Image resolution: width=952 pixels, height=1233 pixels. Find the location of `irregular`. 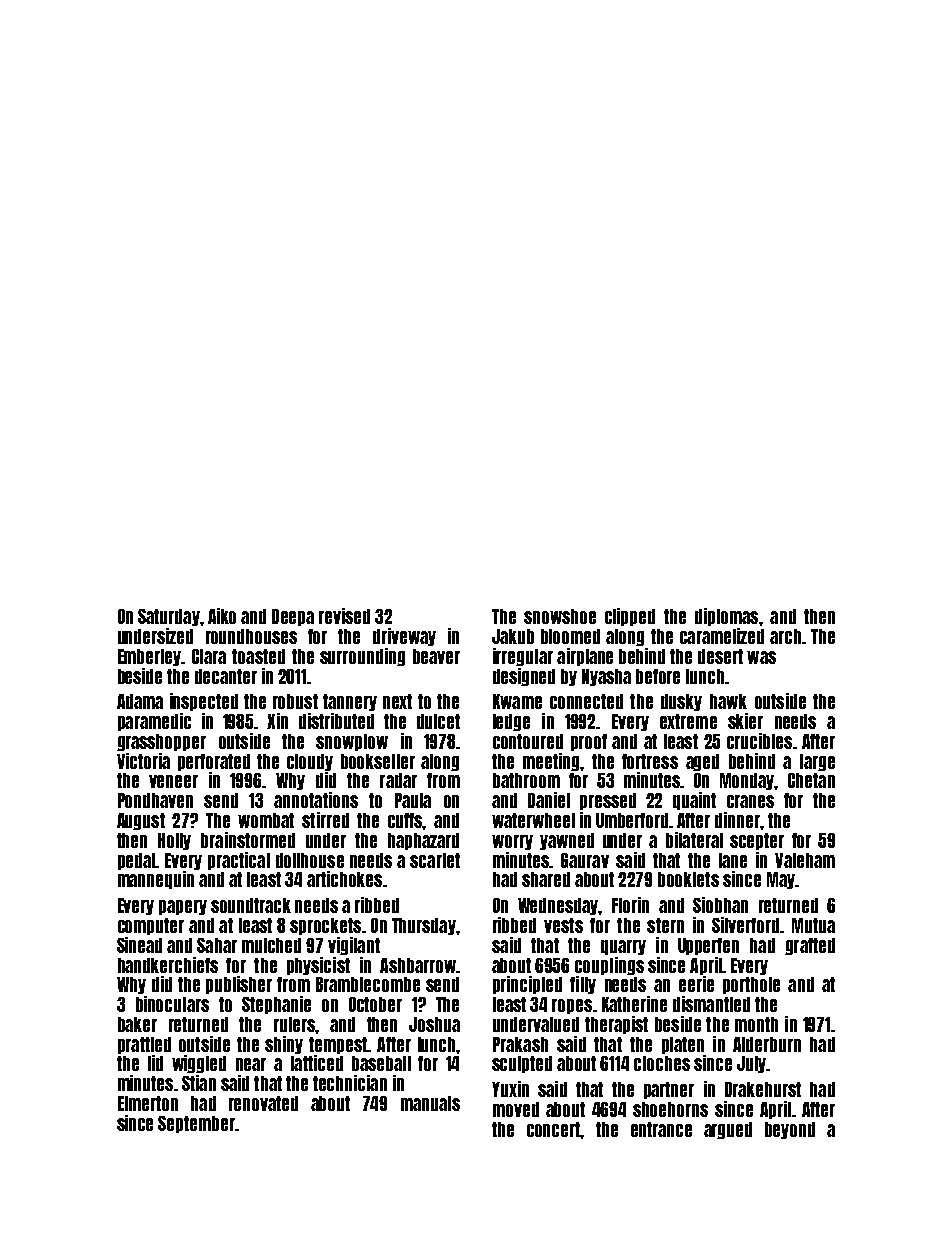

irregular is located at coordinates (523, 657).
